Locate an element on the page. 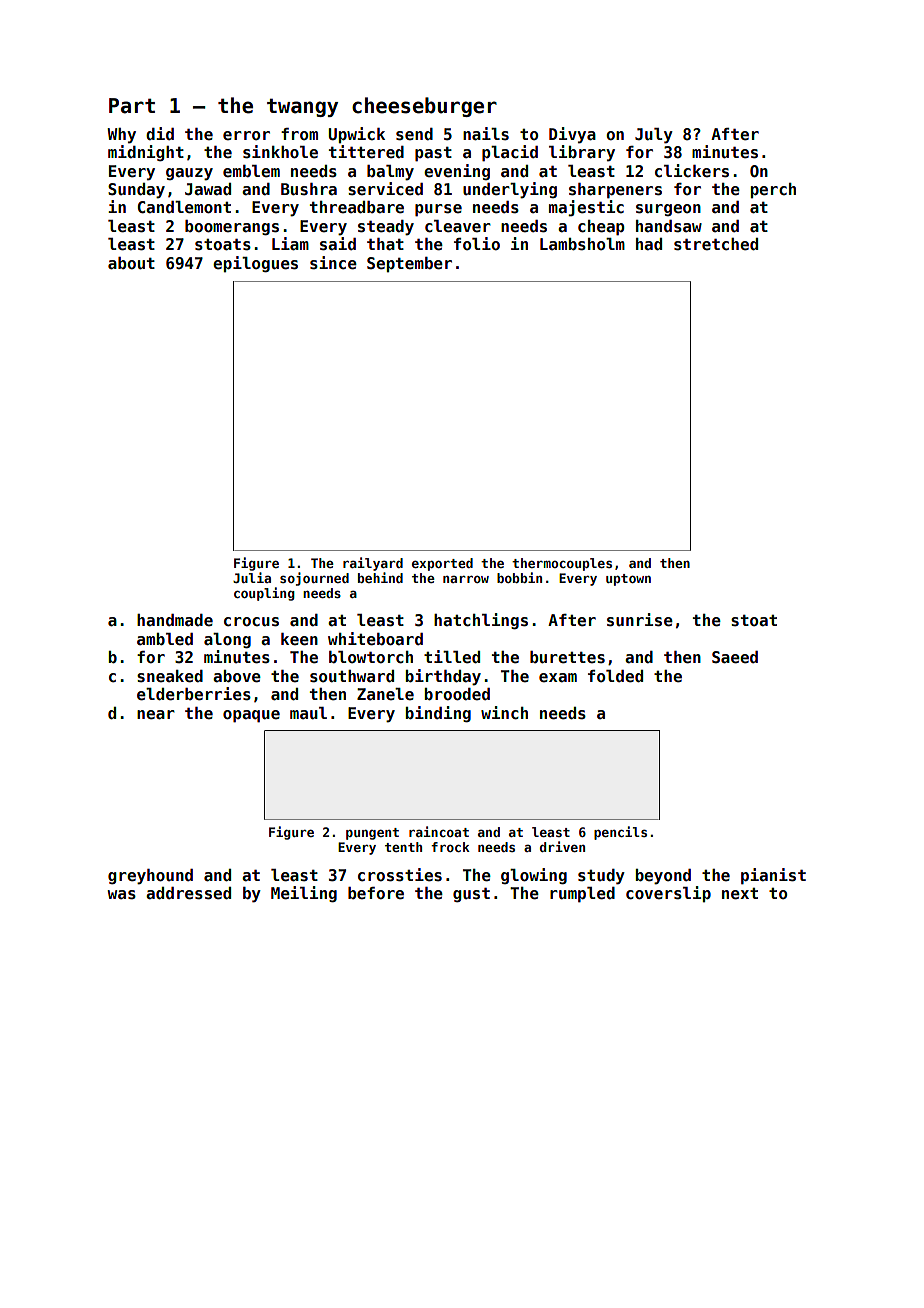 The image size is (924, 1308). had is located at coordinates (649, 244).
